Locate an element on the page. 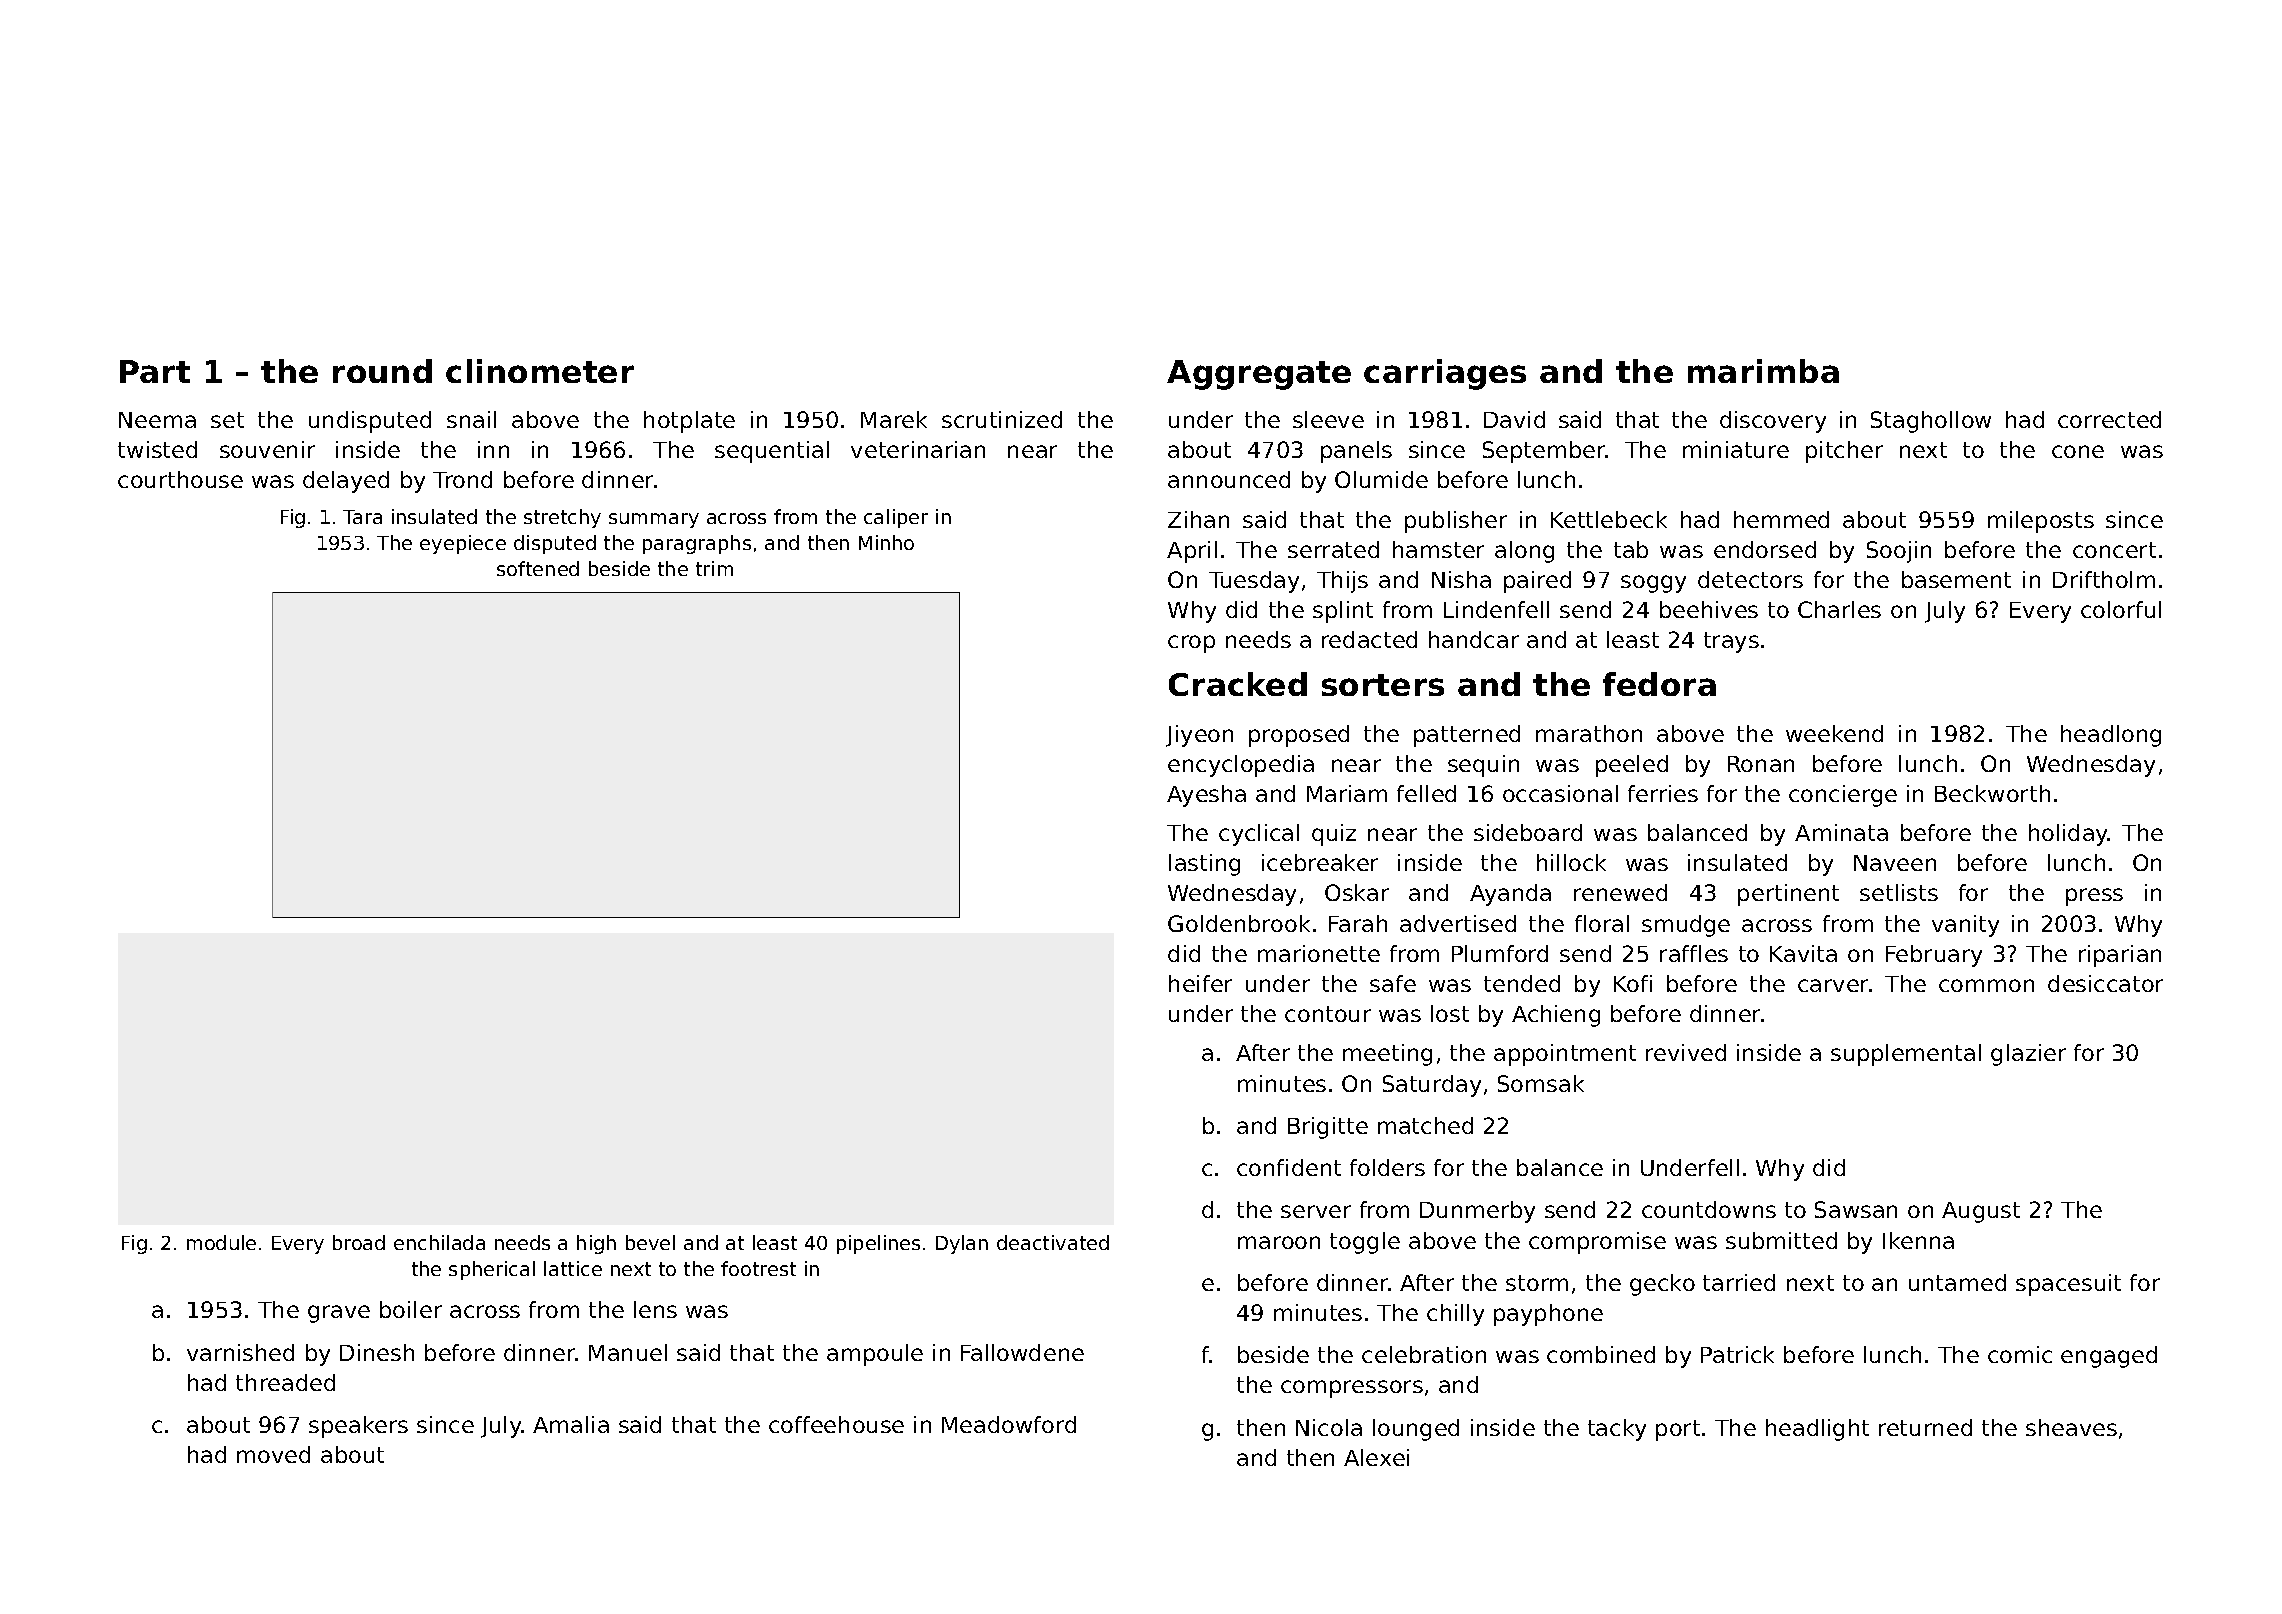 The width and height of the page is (2282, 1614). caliper is located at coordinates (896, 518).
